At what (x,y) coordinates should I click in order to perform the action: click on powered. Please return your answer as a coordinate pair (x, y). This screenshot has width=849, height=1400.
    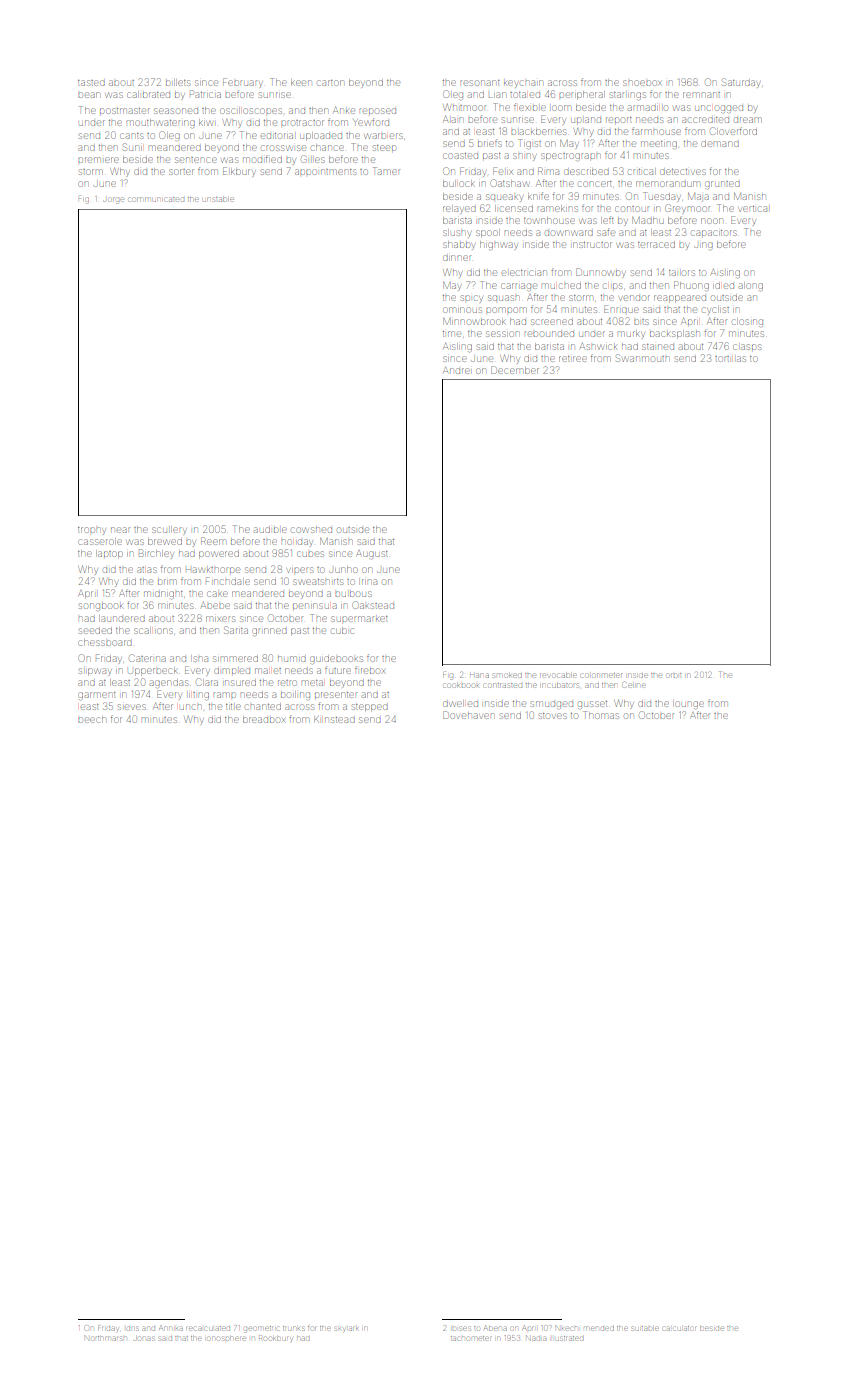
    Looking at the image, I should click on (219, 555).
